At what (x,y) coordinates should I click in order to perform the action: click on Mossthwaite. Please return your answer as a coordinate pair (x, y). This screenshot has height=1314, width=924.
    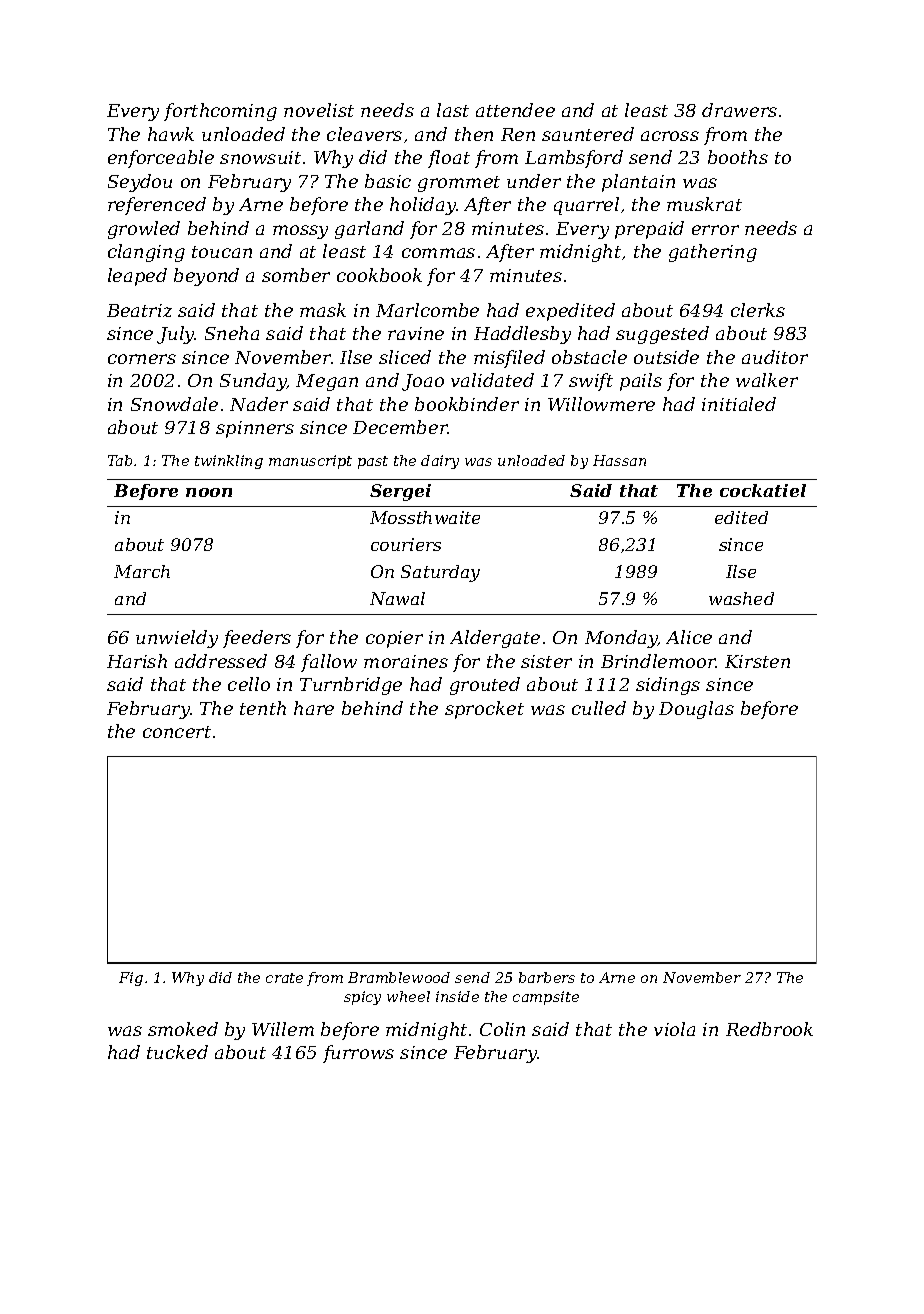
    Looking at the image, I should click on (425, 517).
